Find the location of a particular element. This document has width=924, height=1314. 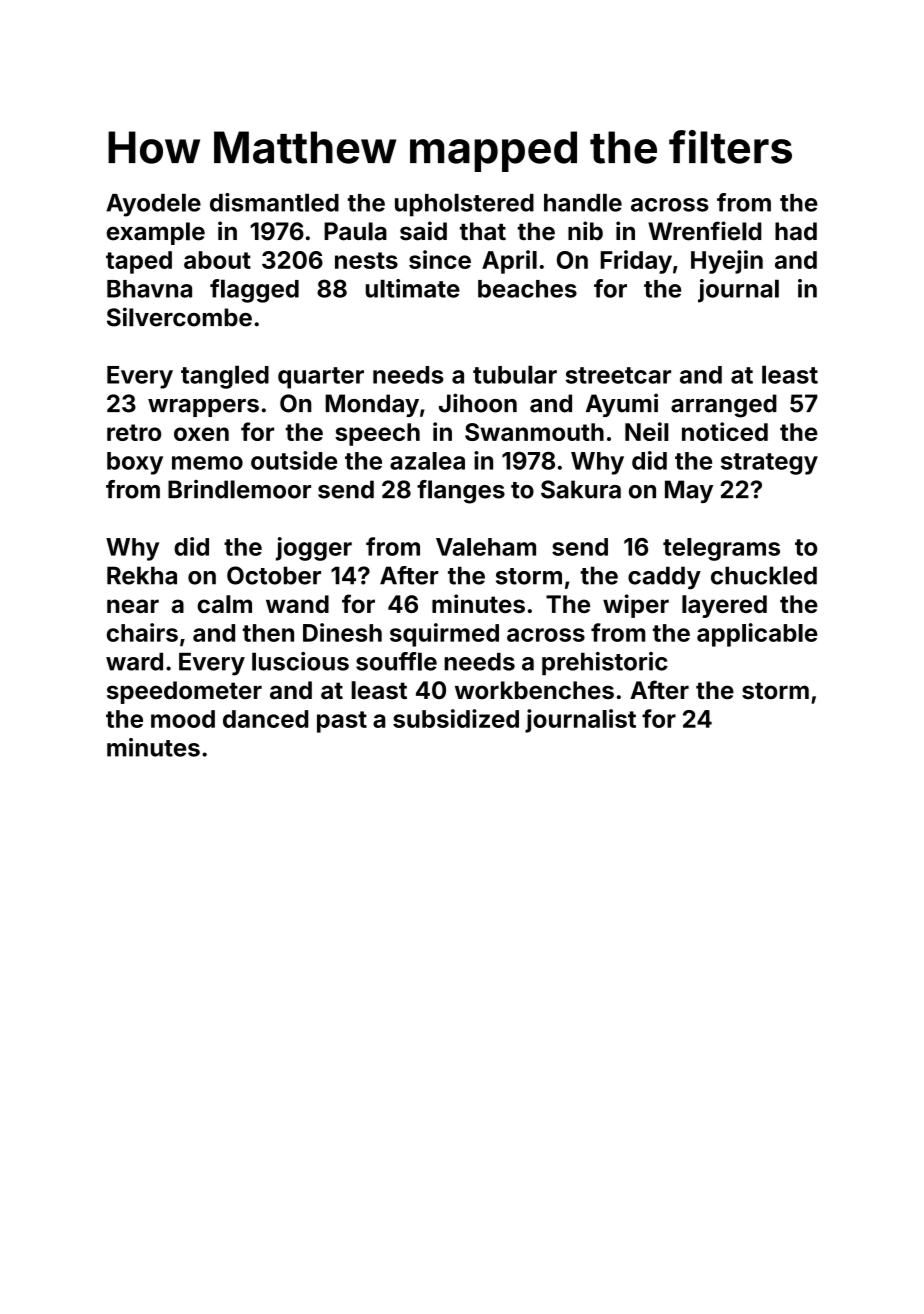

past is located at coordinates (342, 722).
